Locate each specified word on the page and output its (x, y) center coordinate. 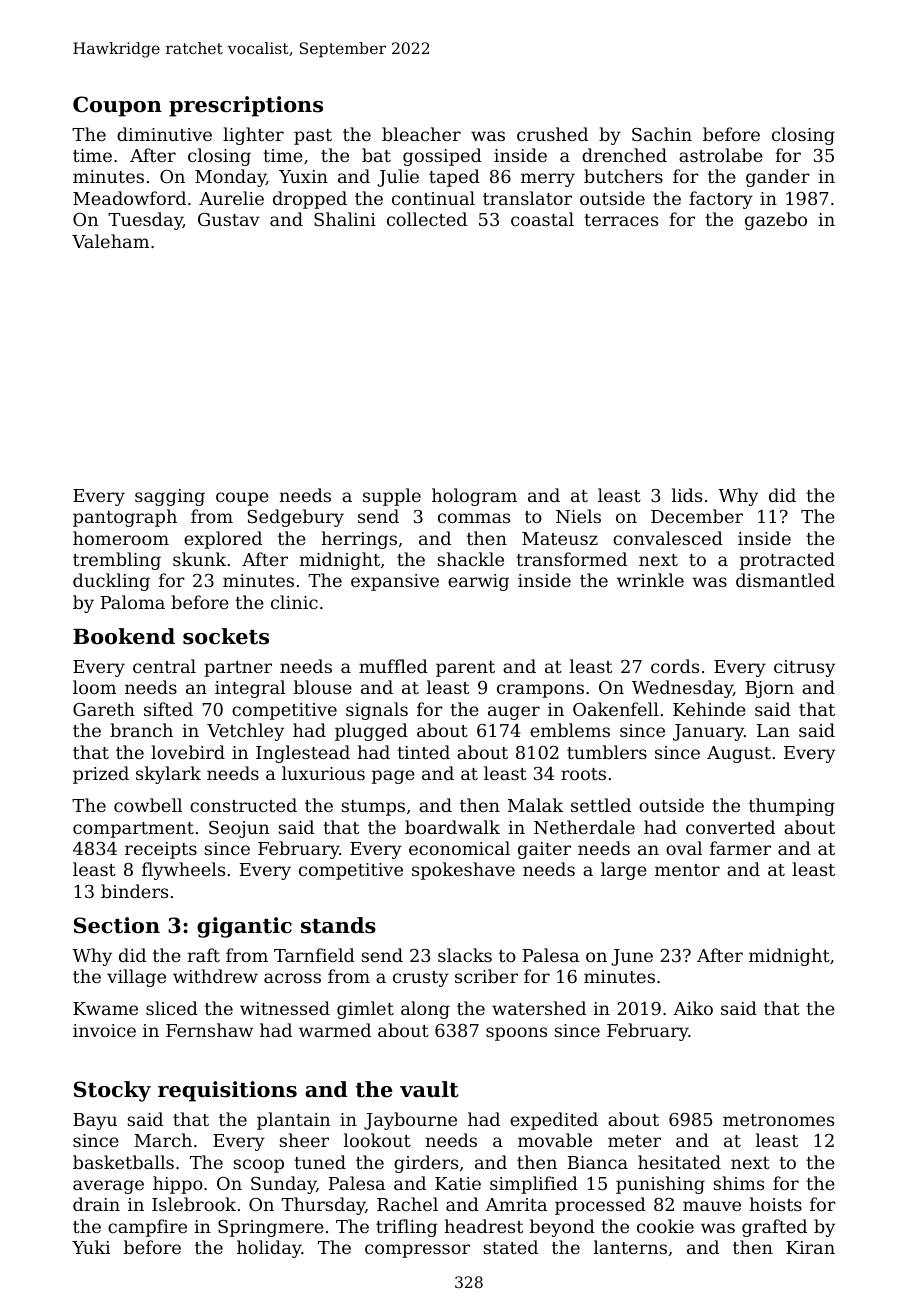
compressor (417, 1251)
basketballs (123, 1162)
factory (721, 200)
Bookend (124, 636)
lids (687, 495)
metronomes (778, 1120)
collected (427, 219)
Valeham (110, 241)
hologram (474, 497)
